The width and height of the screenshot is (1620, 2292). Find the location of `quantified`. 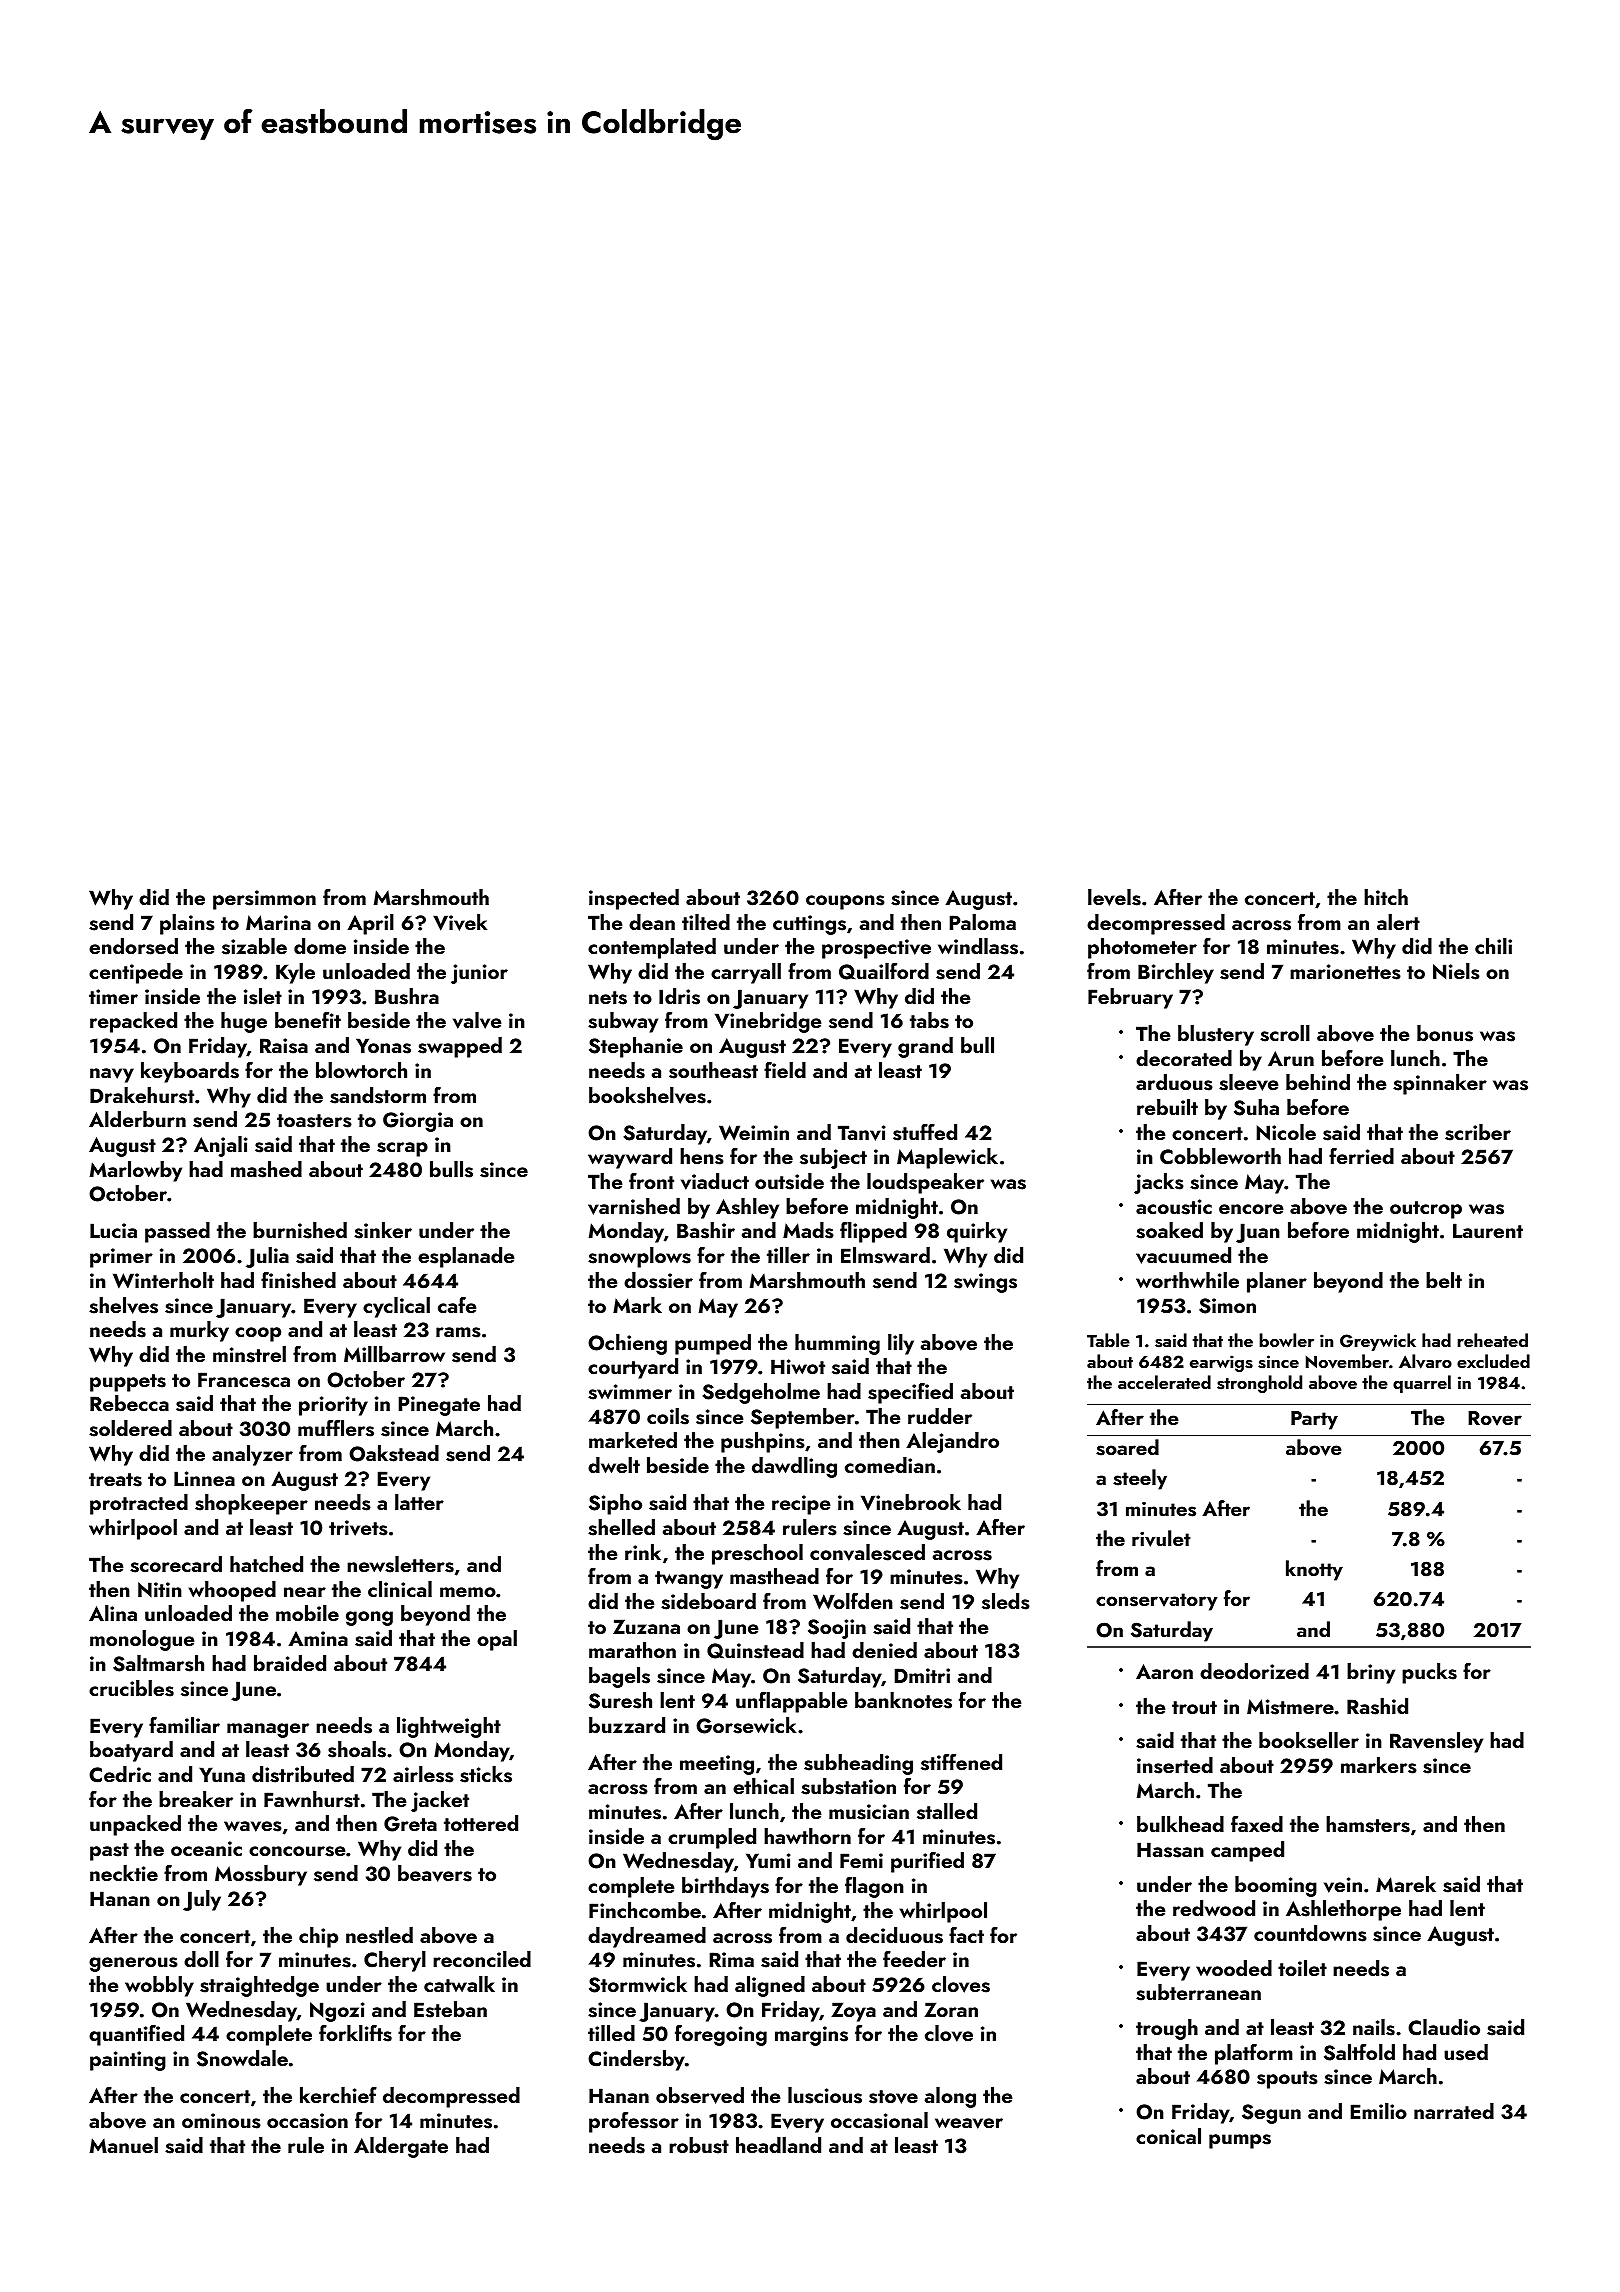

quantified is located at coordinates (136, 2035).
